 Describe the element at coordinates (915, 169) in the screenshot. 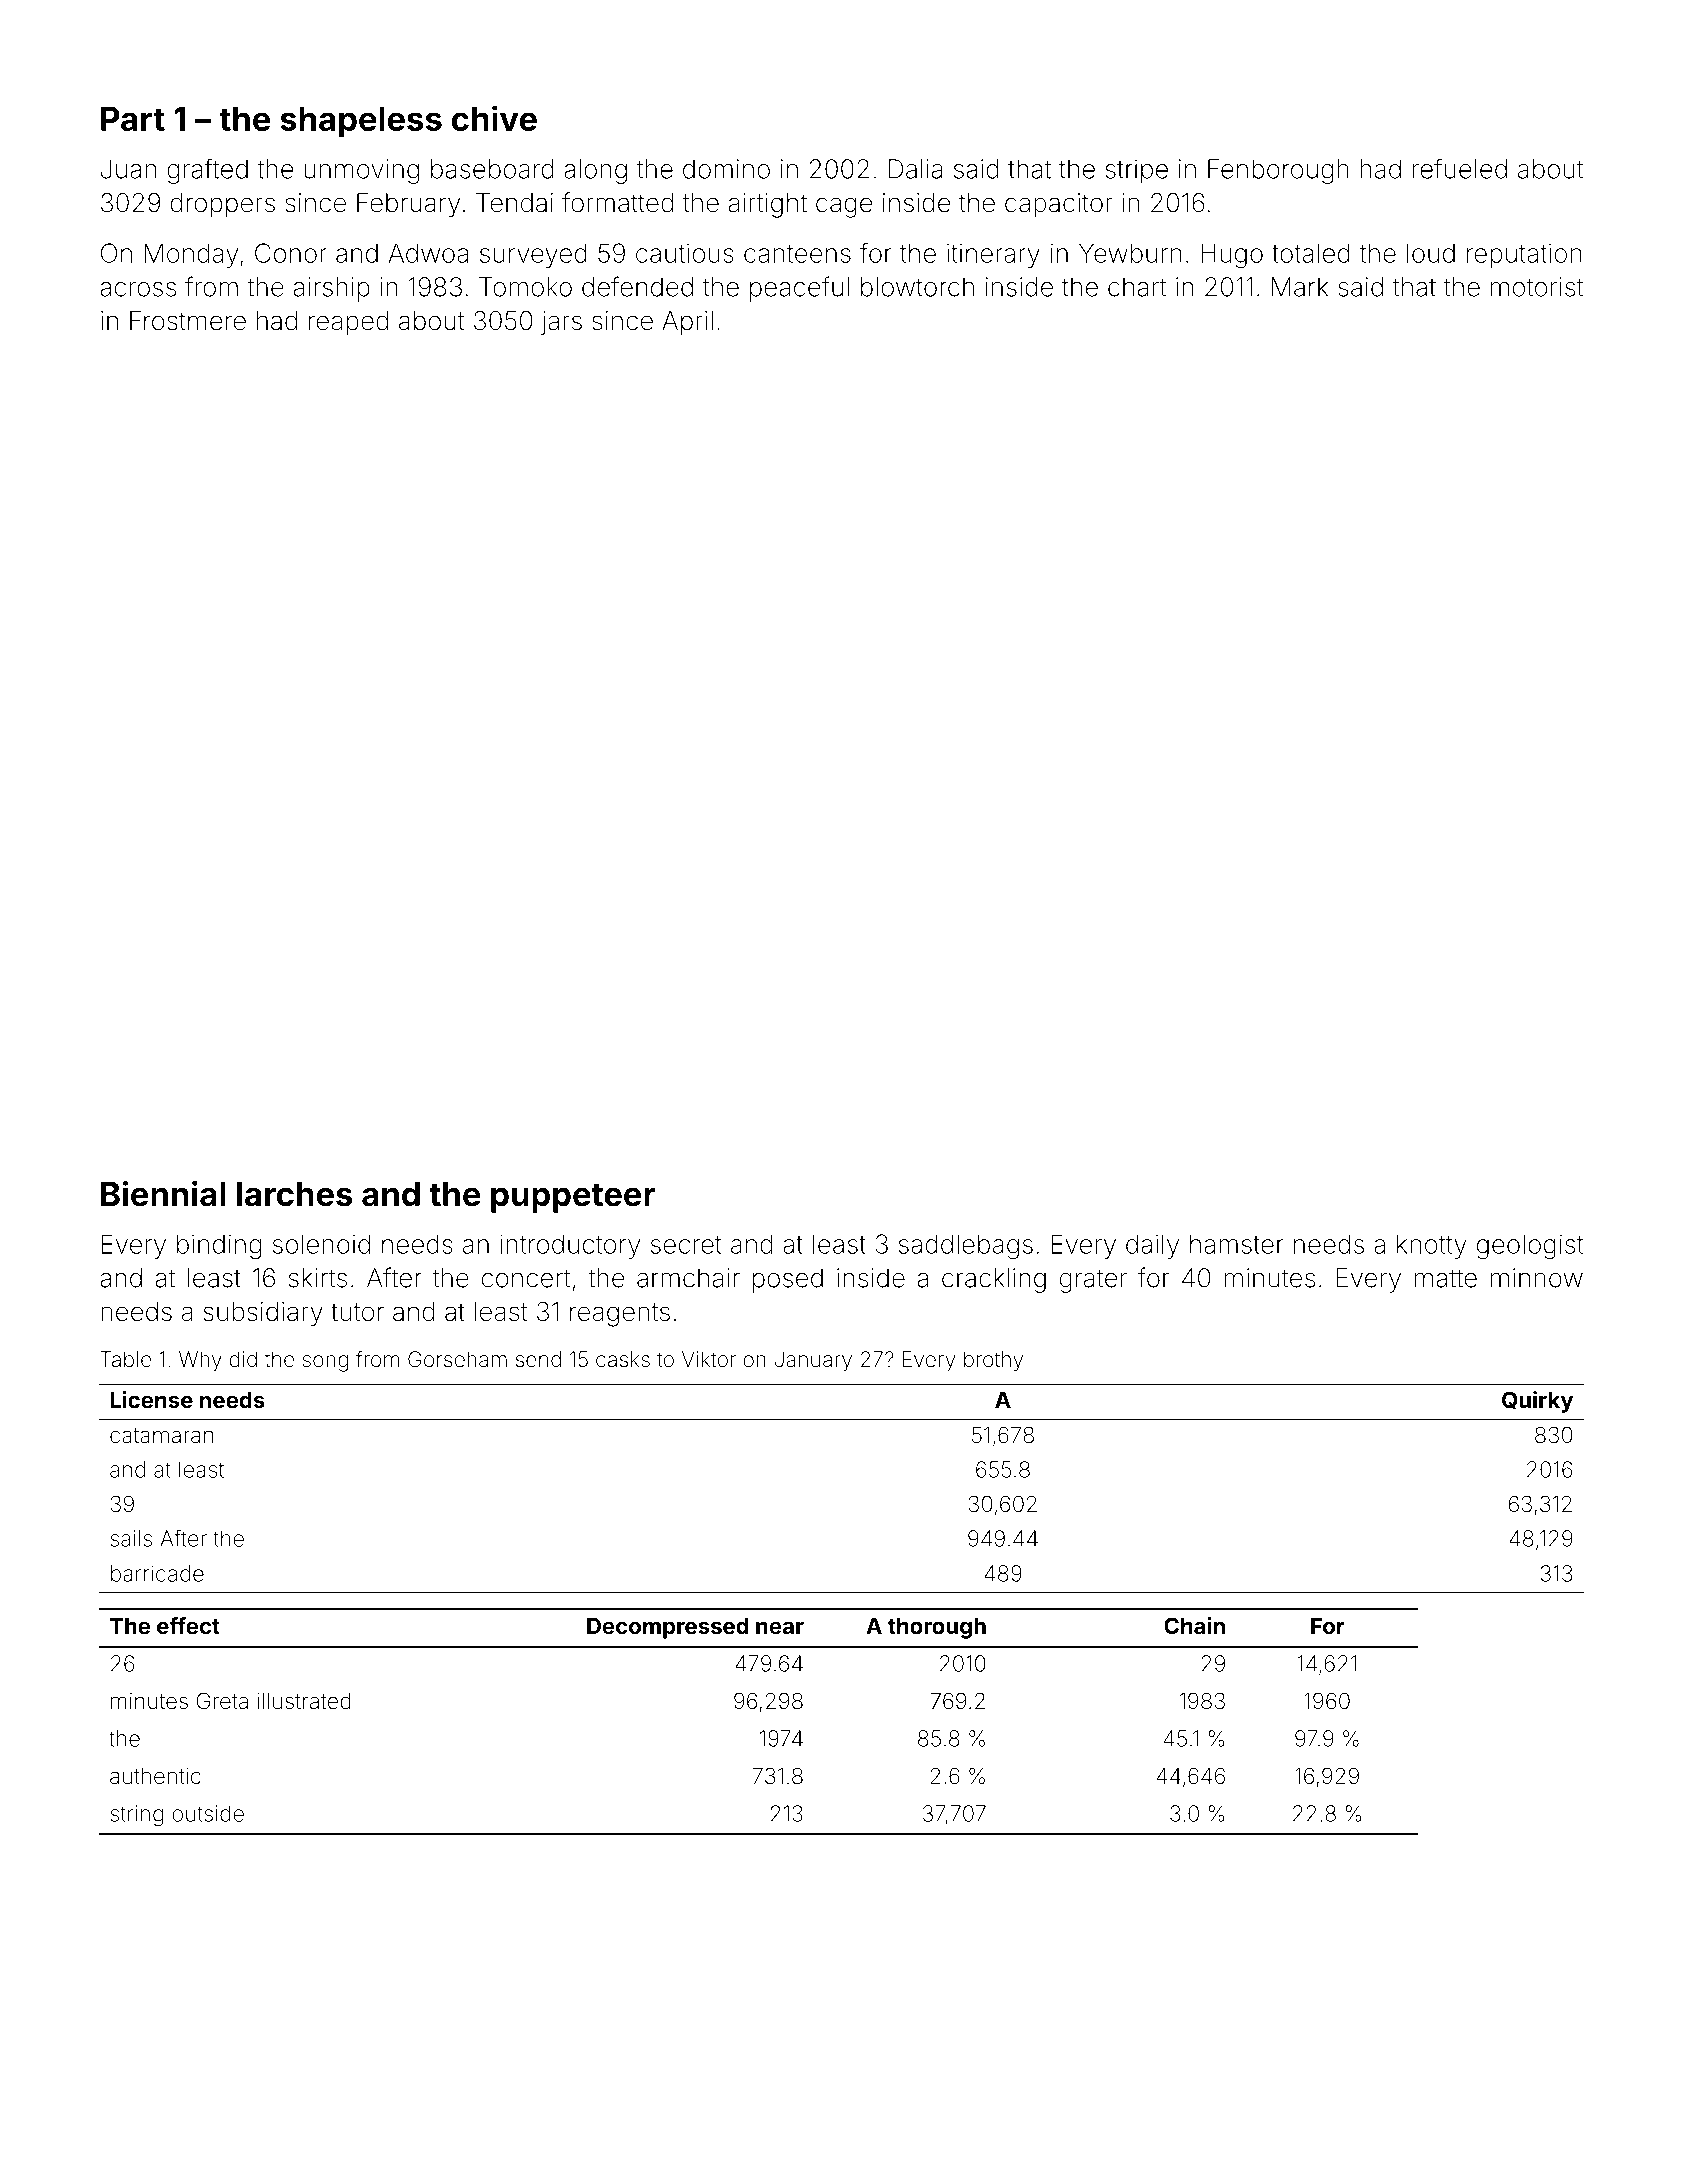

I see `Dalia` at that location.
